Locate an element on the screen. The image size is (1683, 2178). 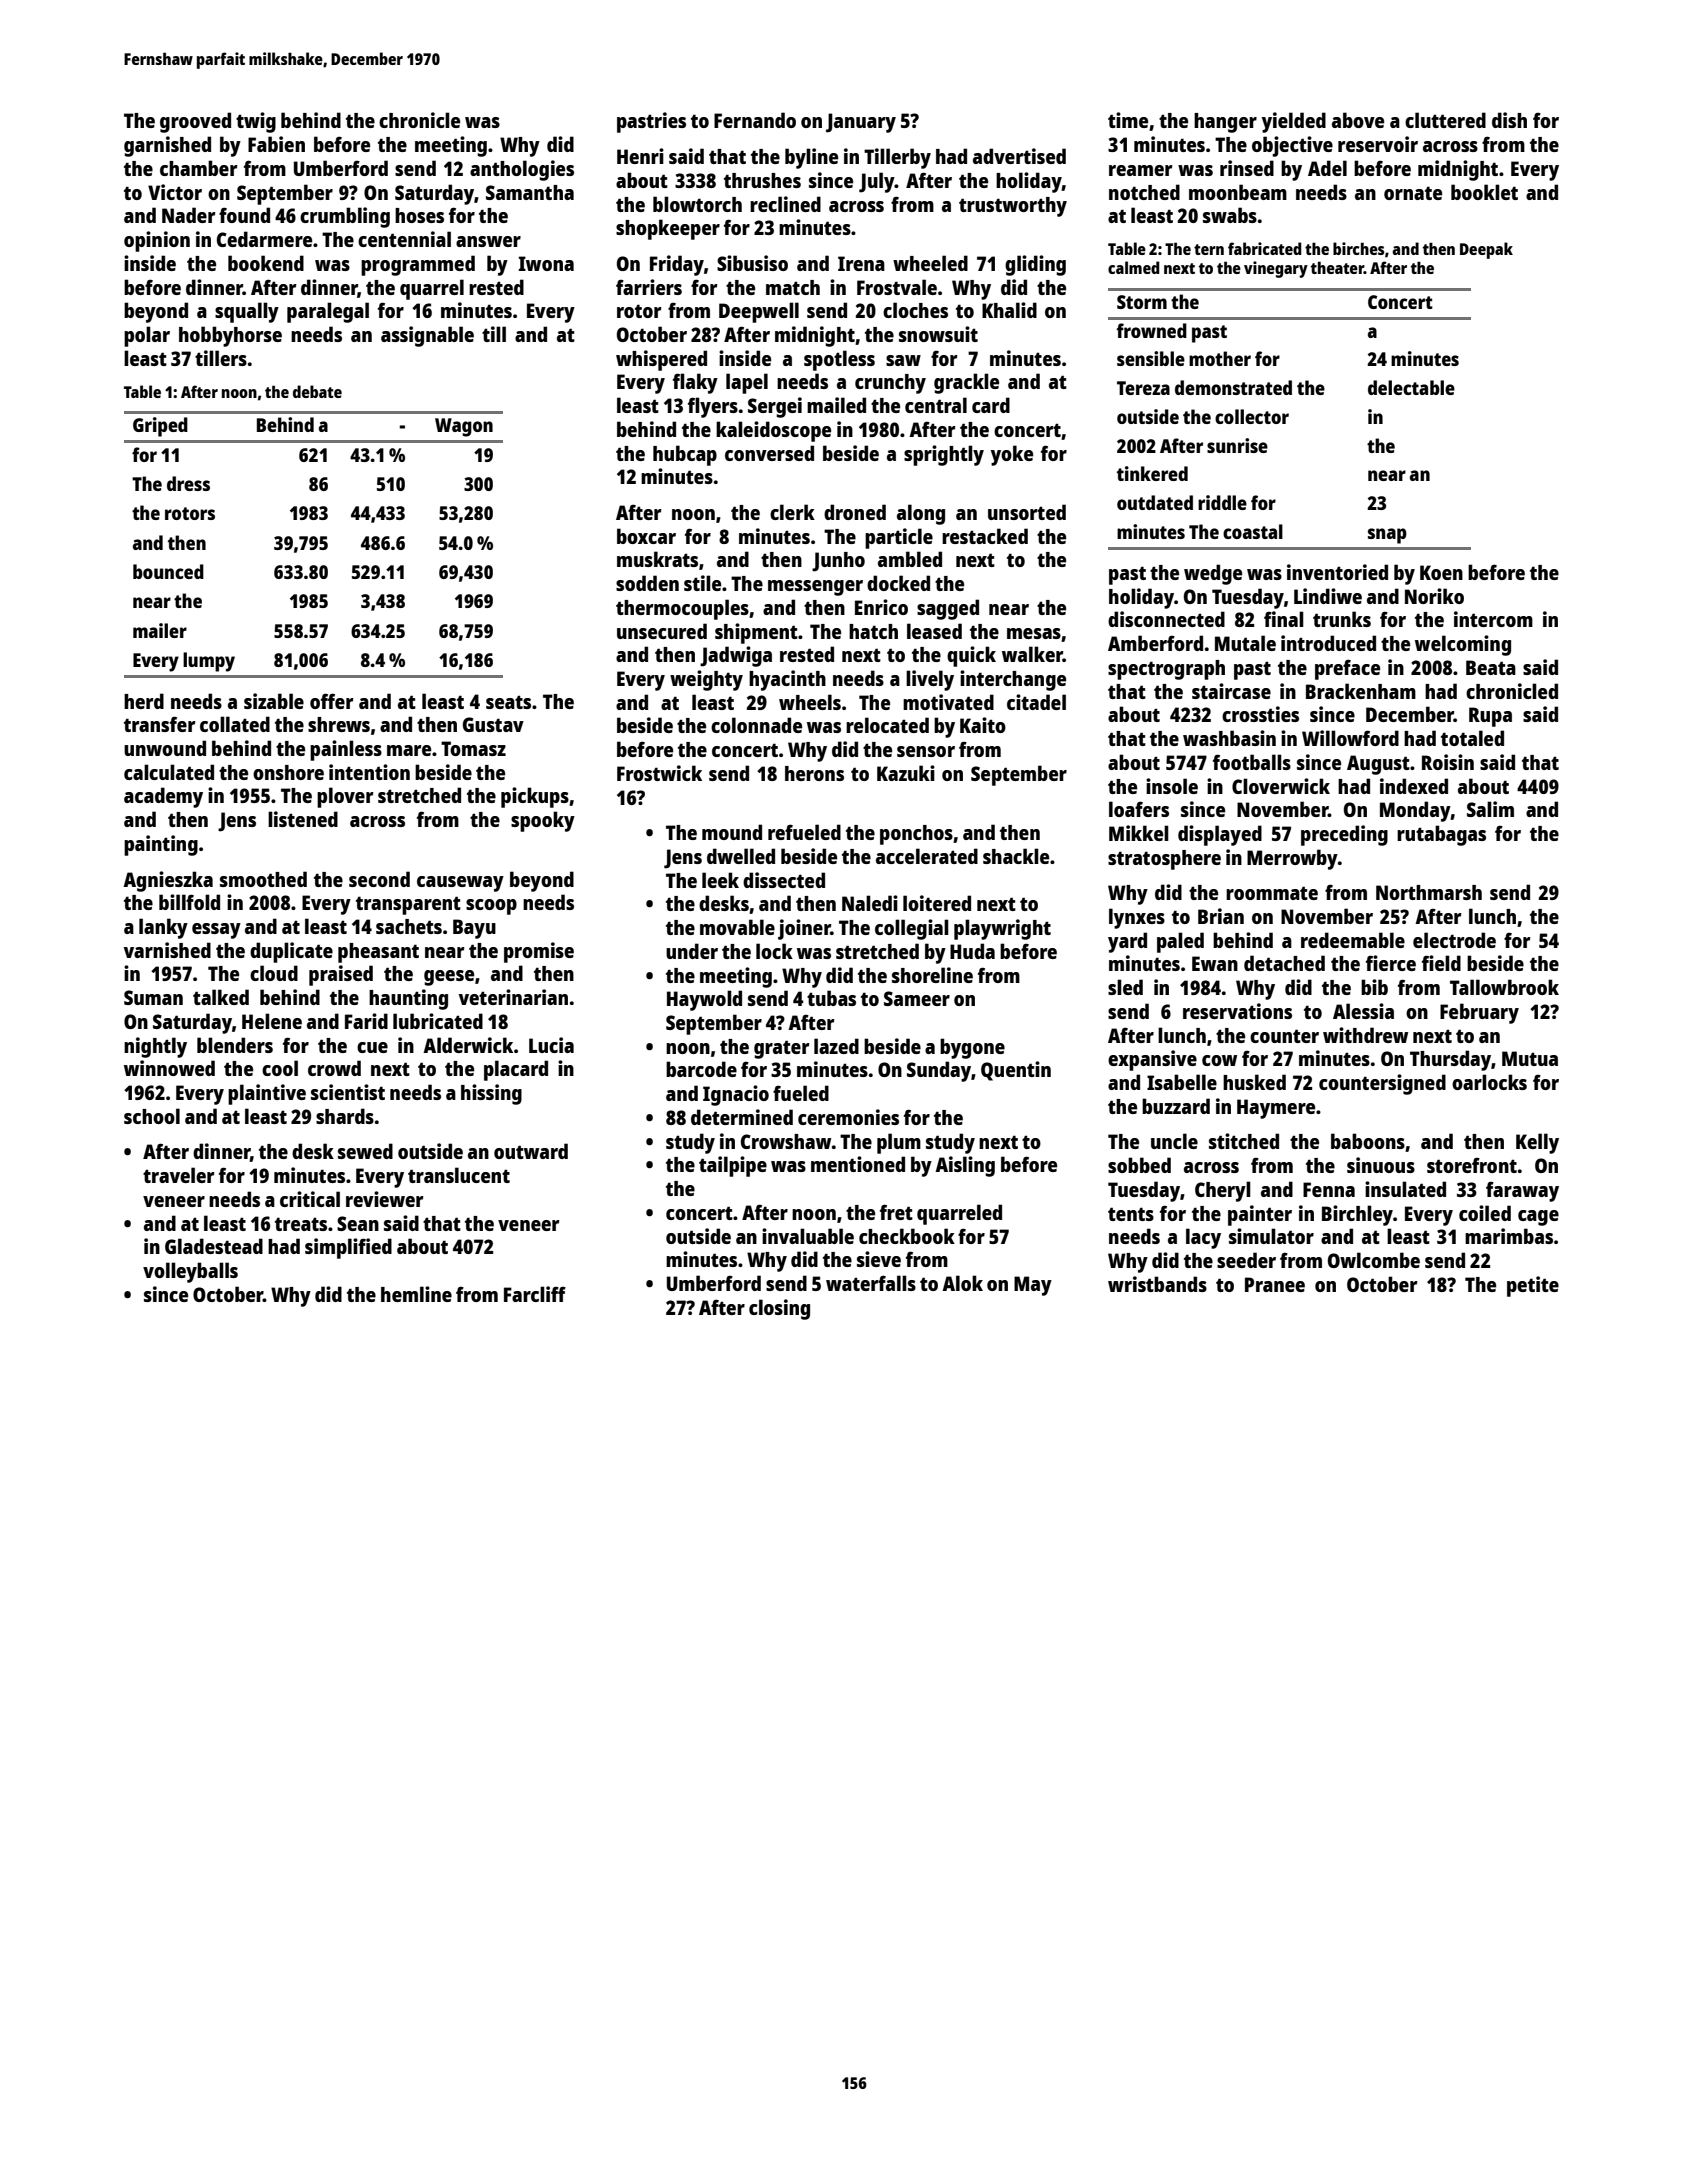
sewed is located at coordinates (365, 1151).
